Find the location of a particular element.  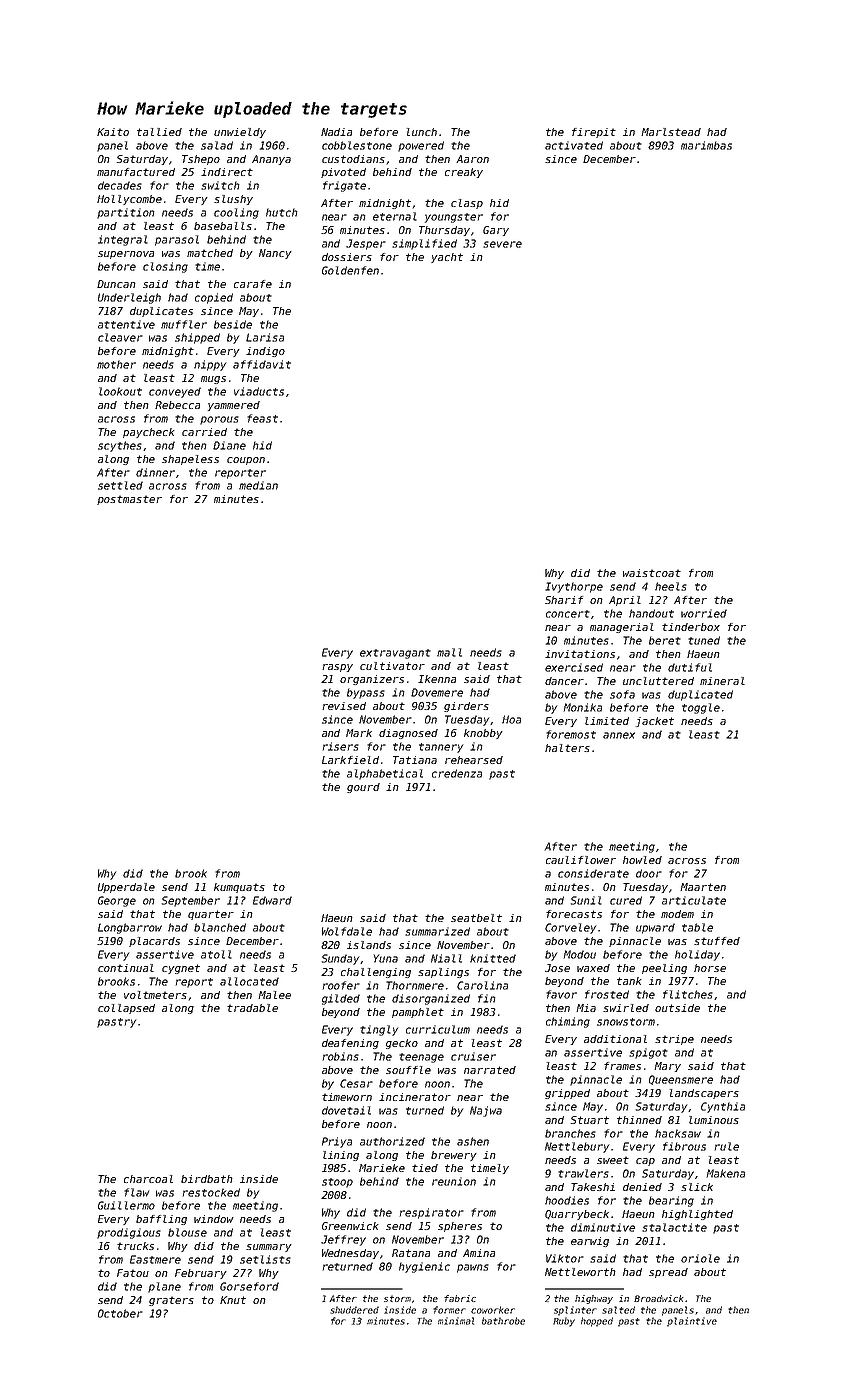

Upperdale is located at coordinates (126, 888).
